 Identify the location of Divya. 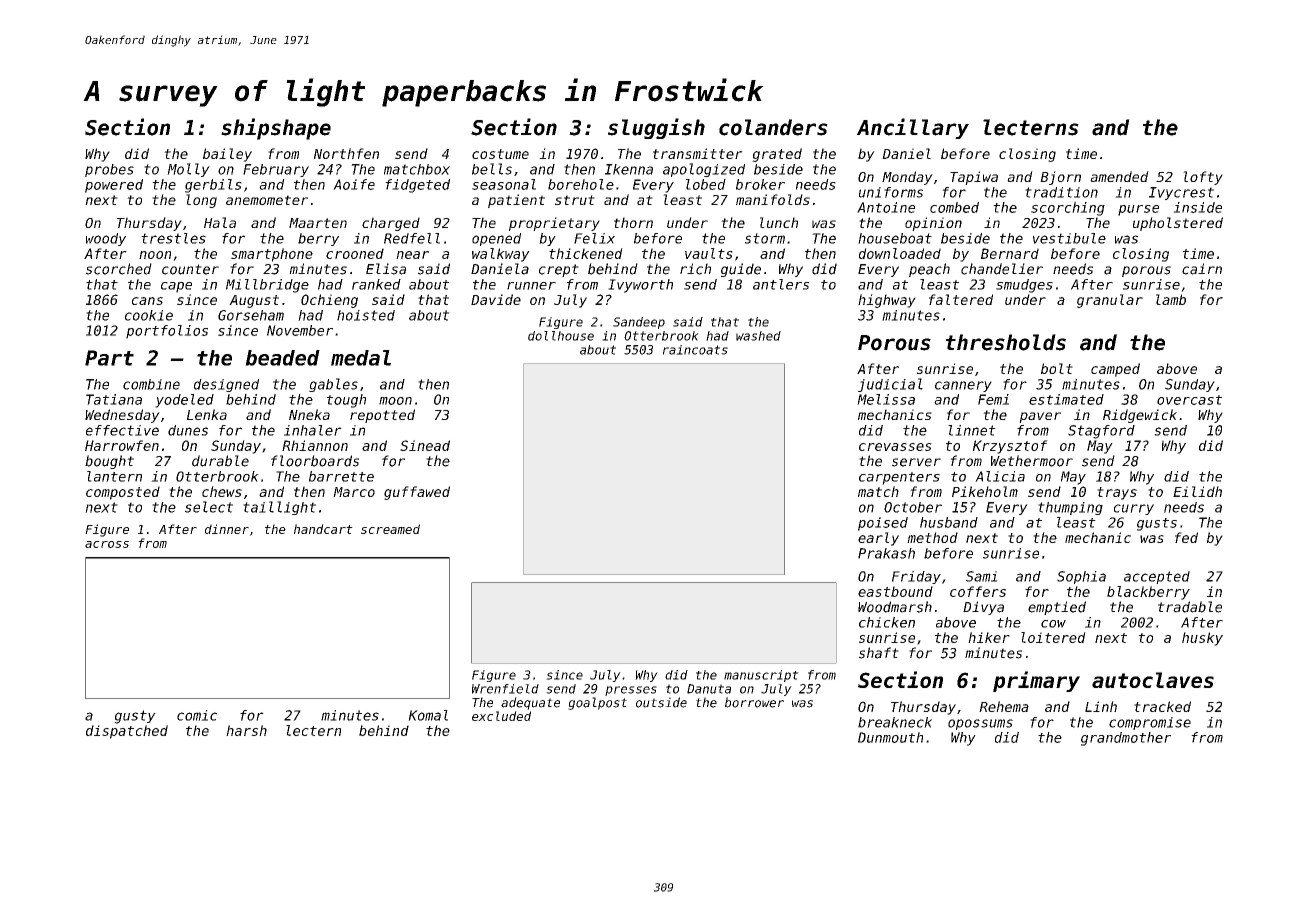
(983, 608).
